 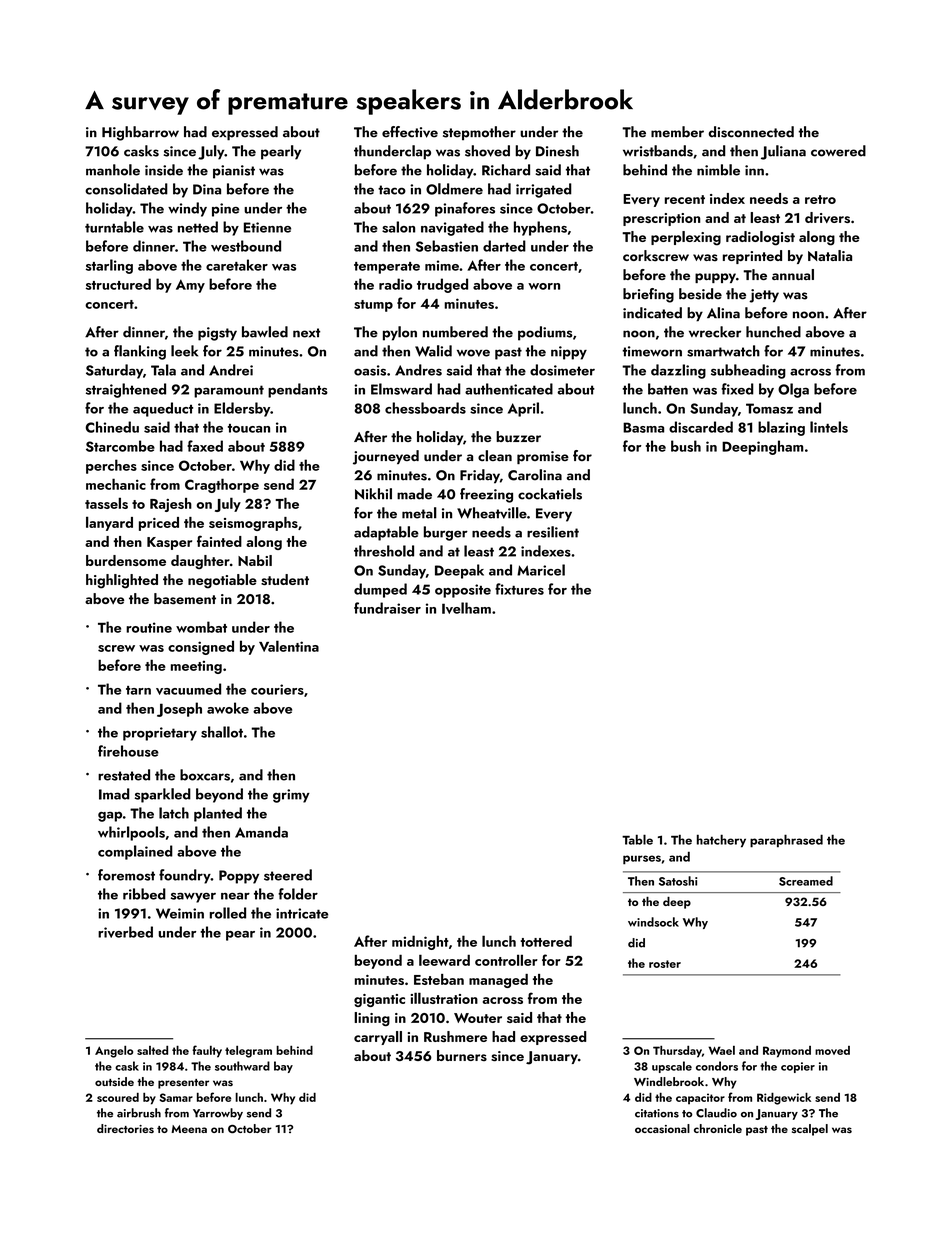 I want to click on Maricel, so click(x=541, y=570).
